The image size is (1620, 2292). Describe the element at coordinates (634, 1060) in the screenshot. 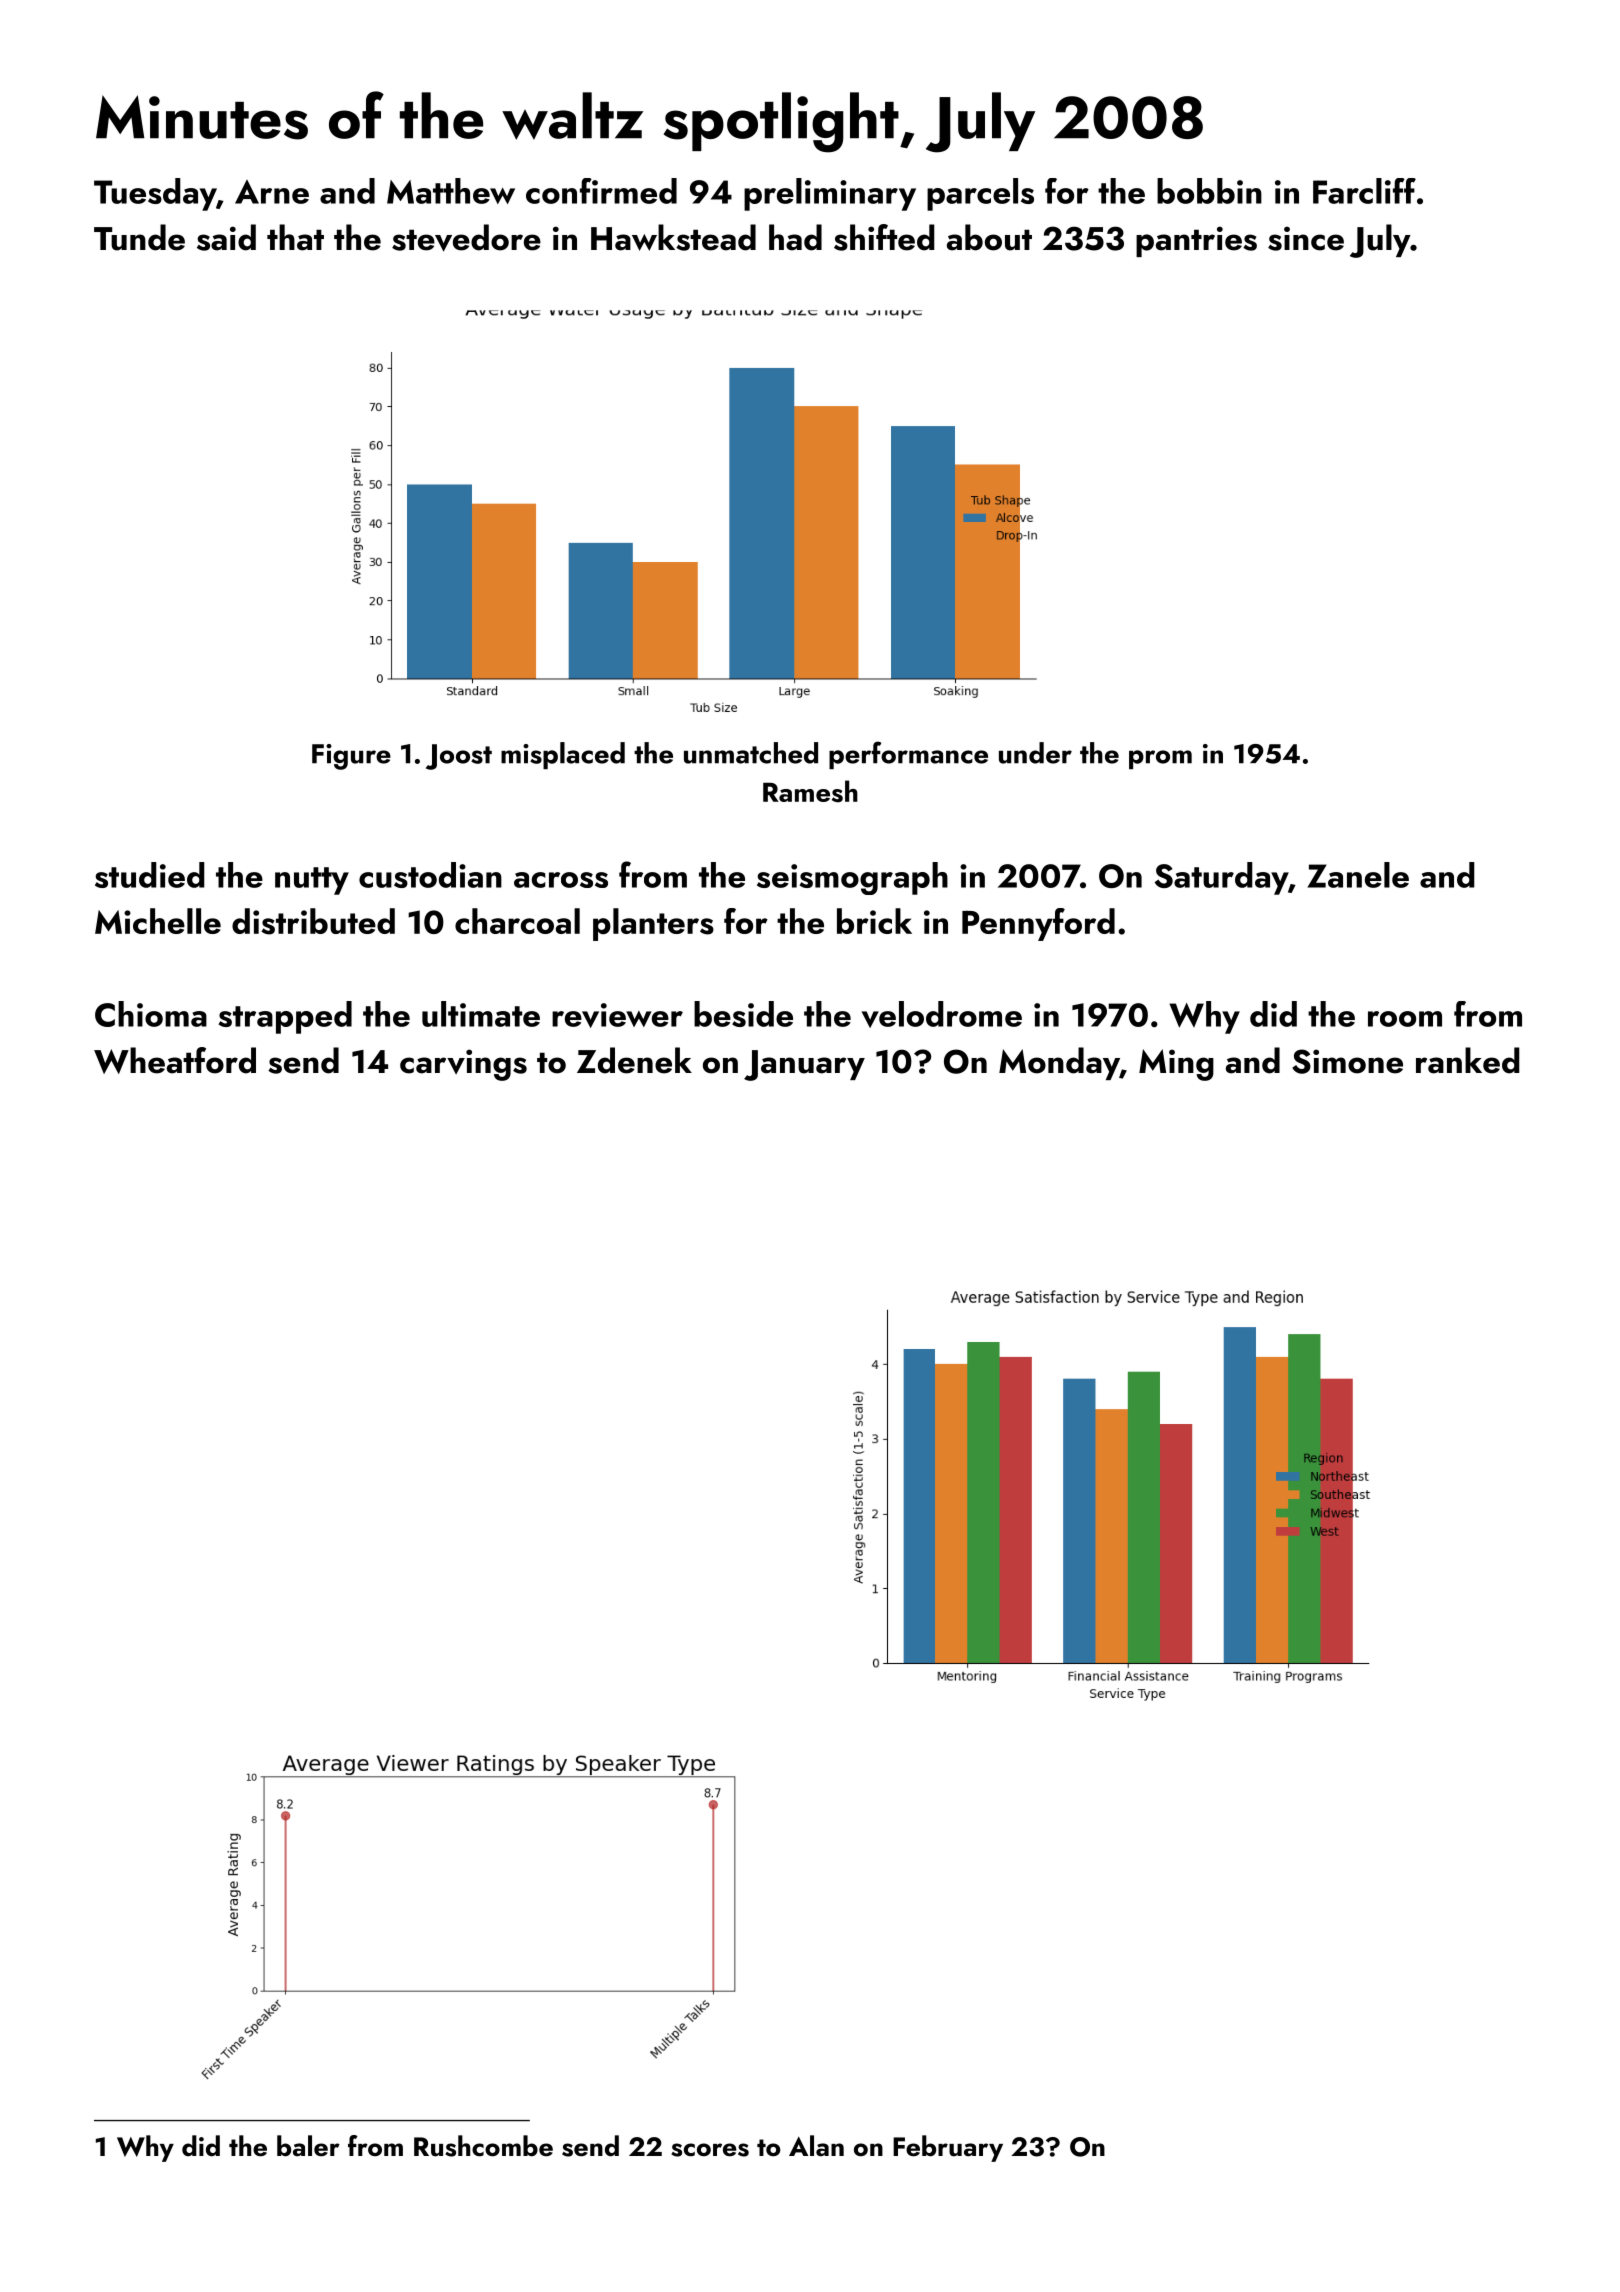

I see `Zdenek` at that location.
